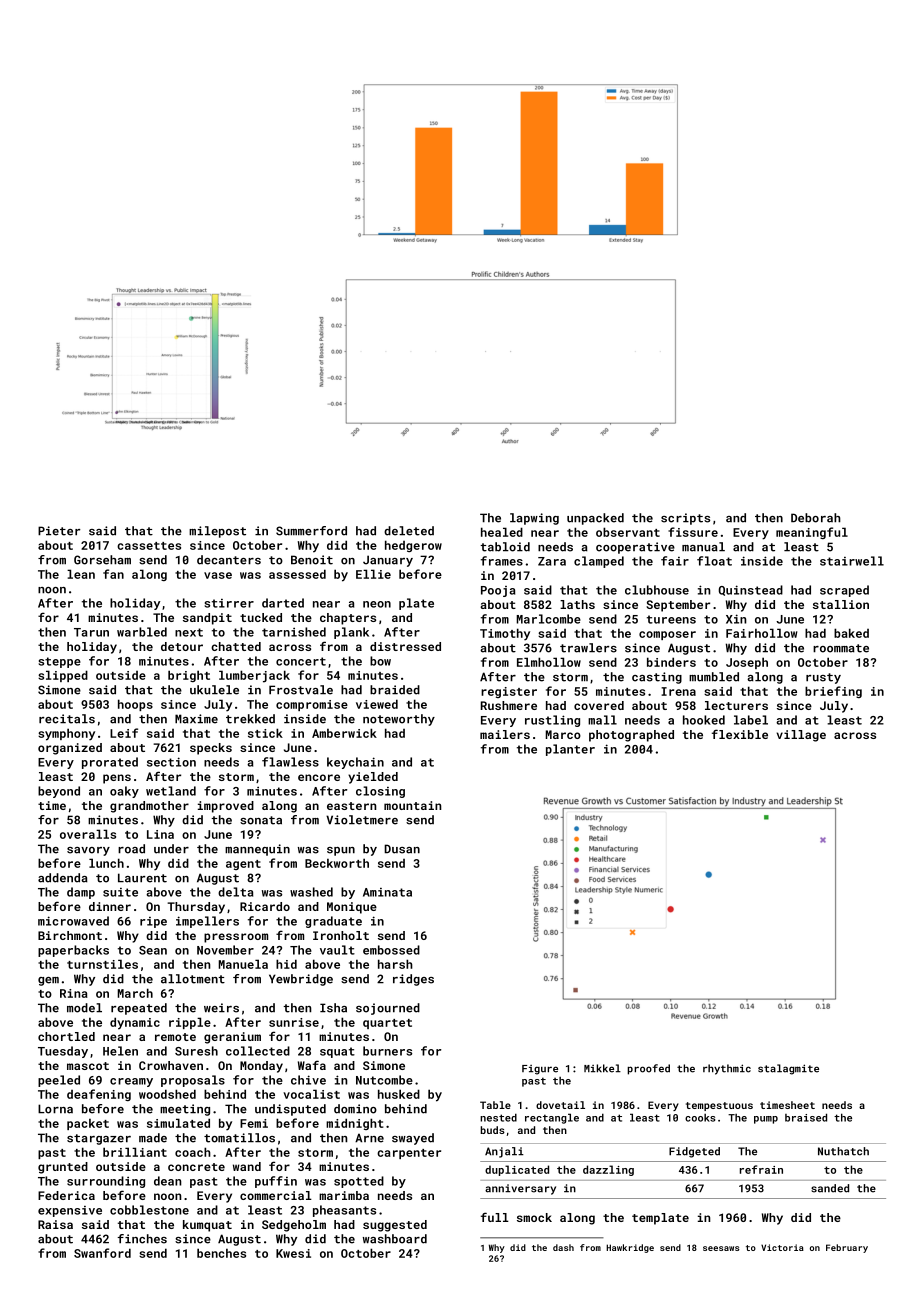 This screenshot has width=924, height=1308. Describe the element at coordinates (801, 736) in the screenshot. I see `village` at that location.
